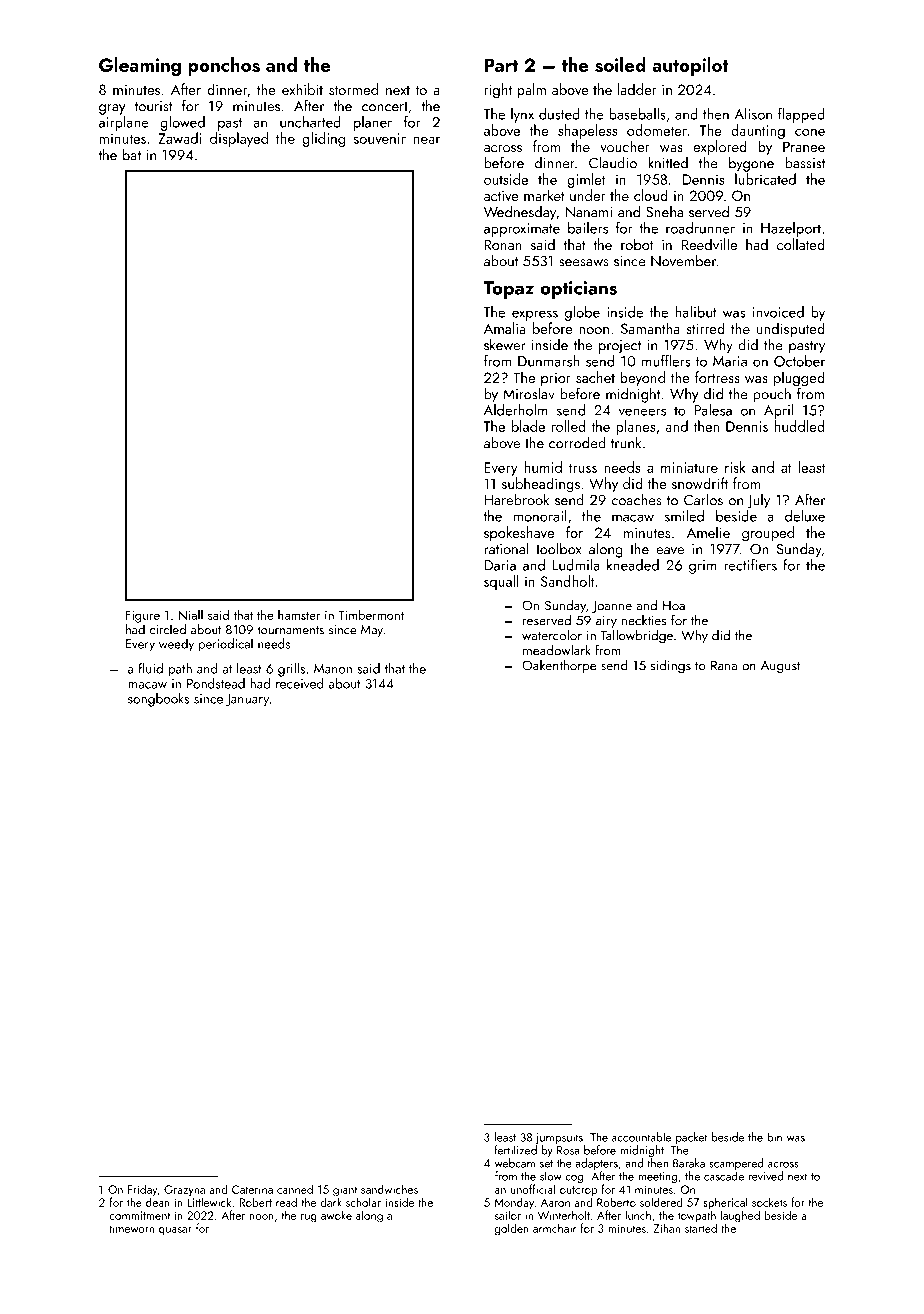 The height and width of the page is (1314, 924). What do you see at coordinates (641, 1137) in the page?
I see `accountable` at bounding box center [641, 1137].
